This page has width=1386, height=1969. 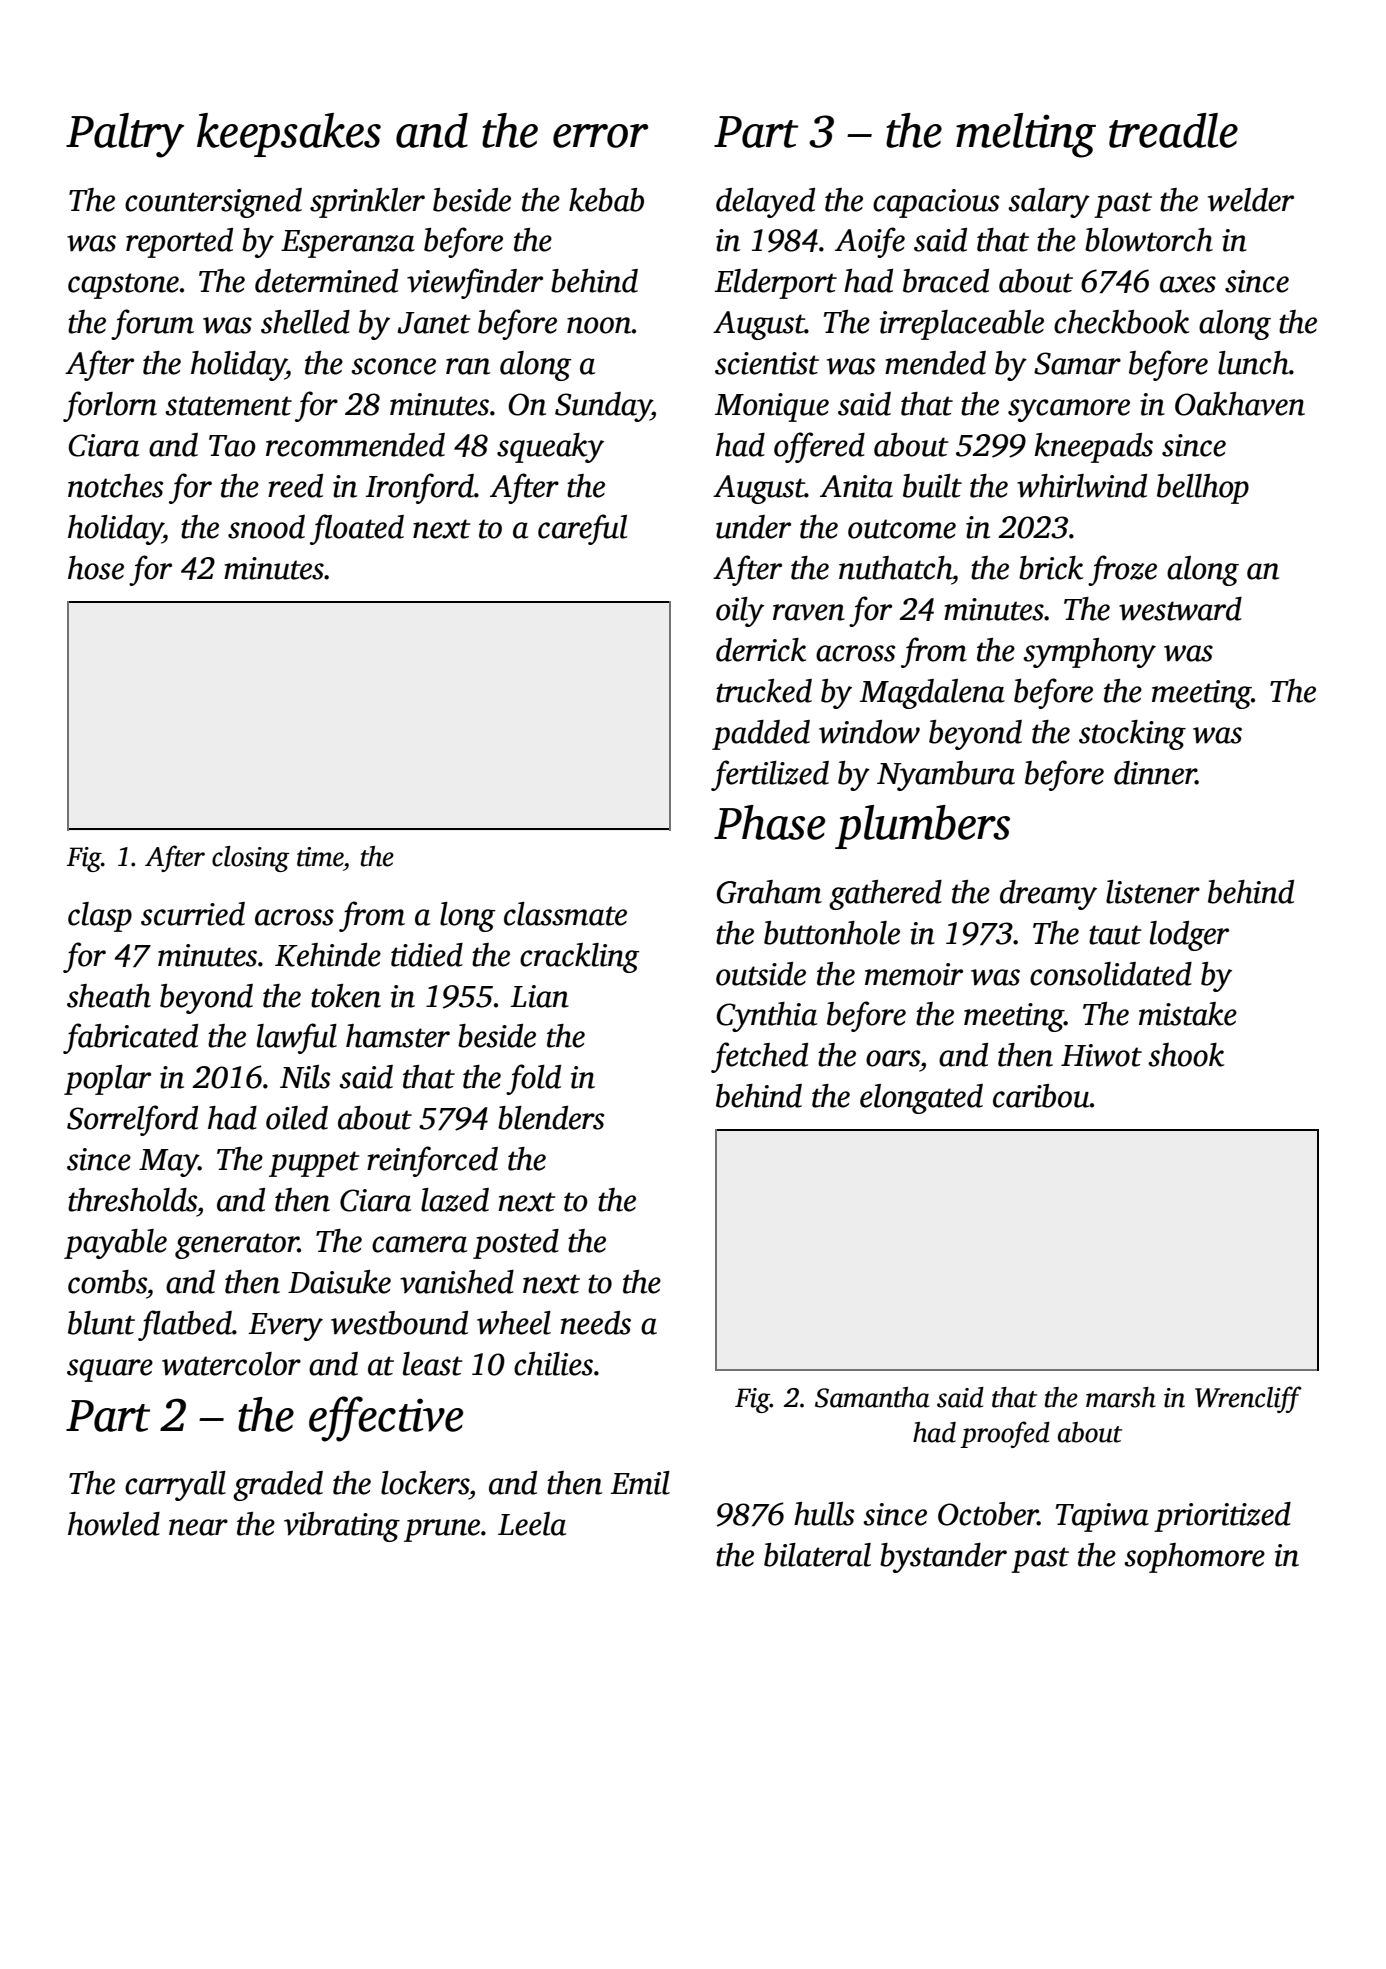 I want to click on Sunday, so click(x=603, y=407).
